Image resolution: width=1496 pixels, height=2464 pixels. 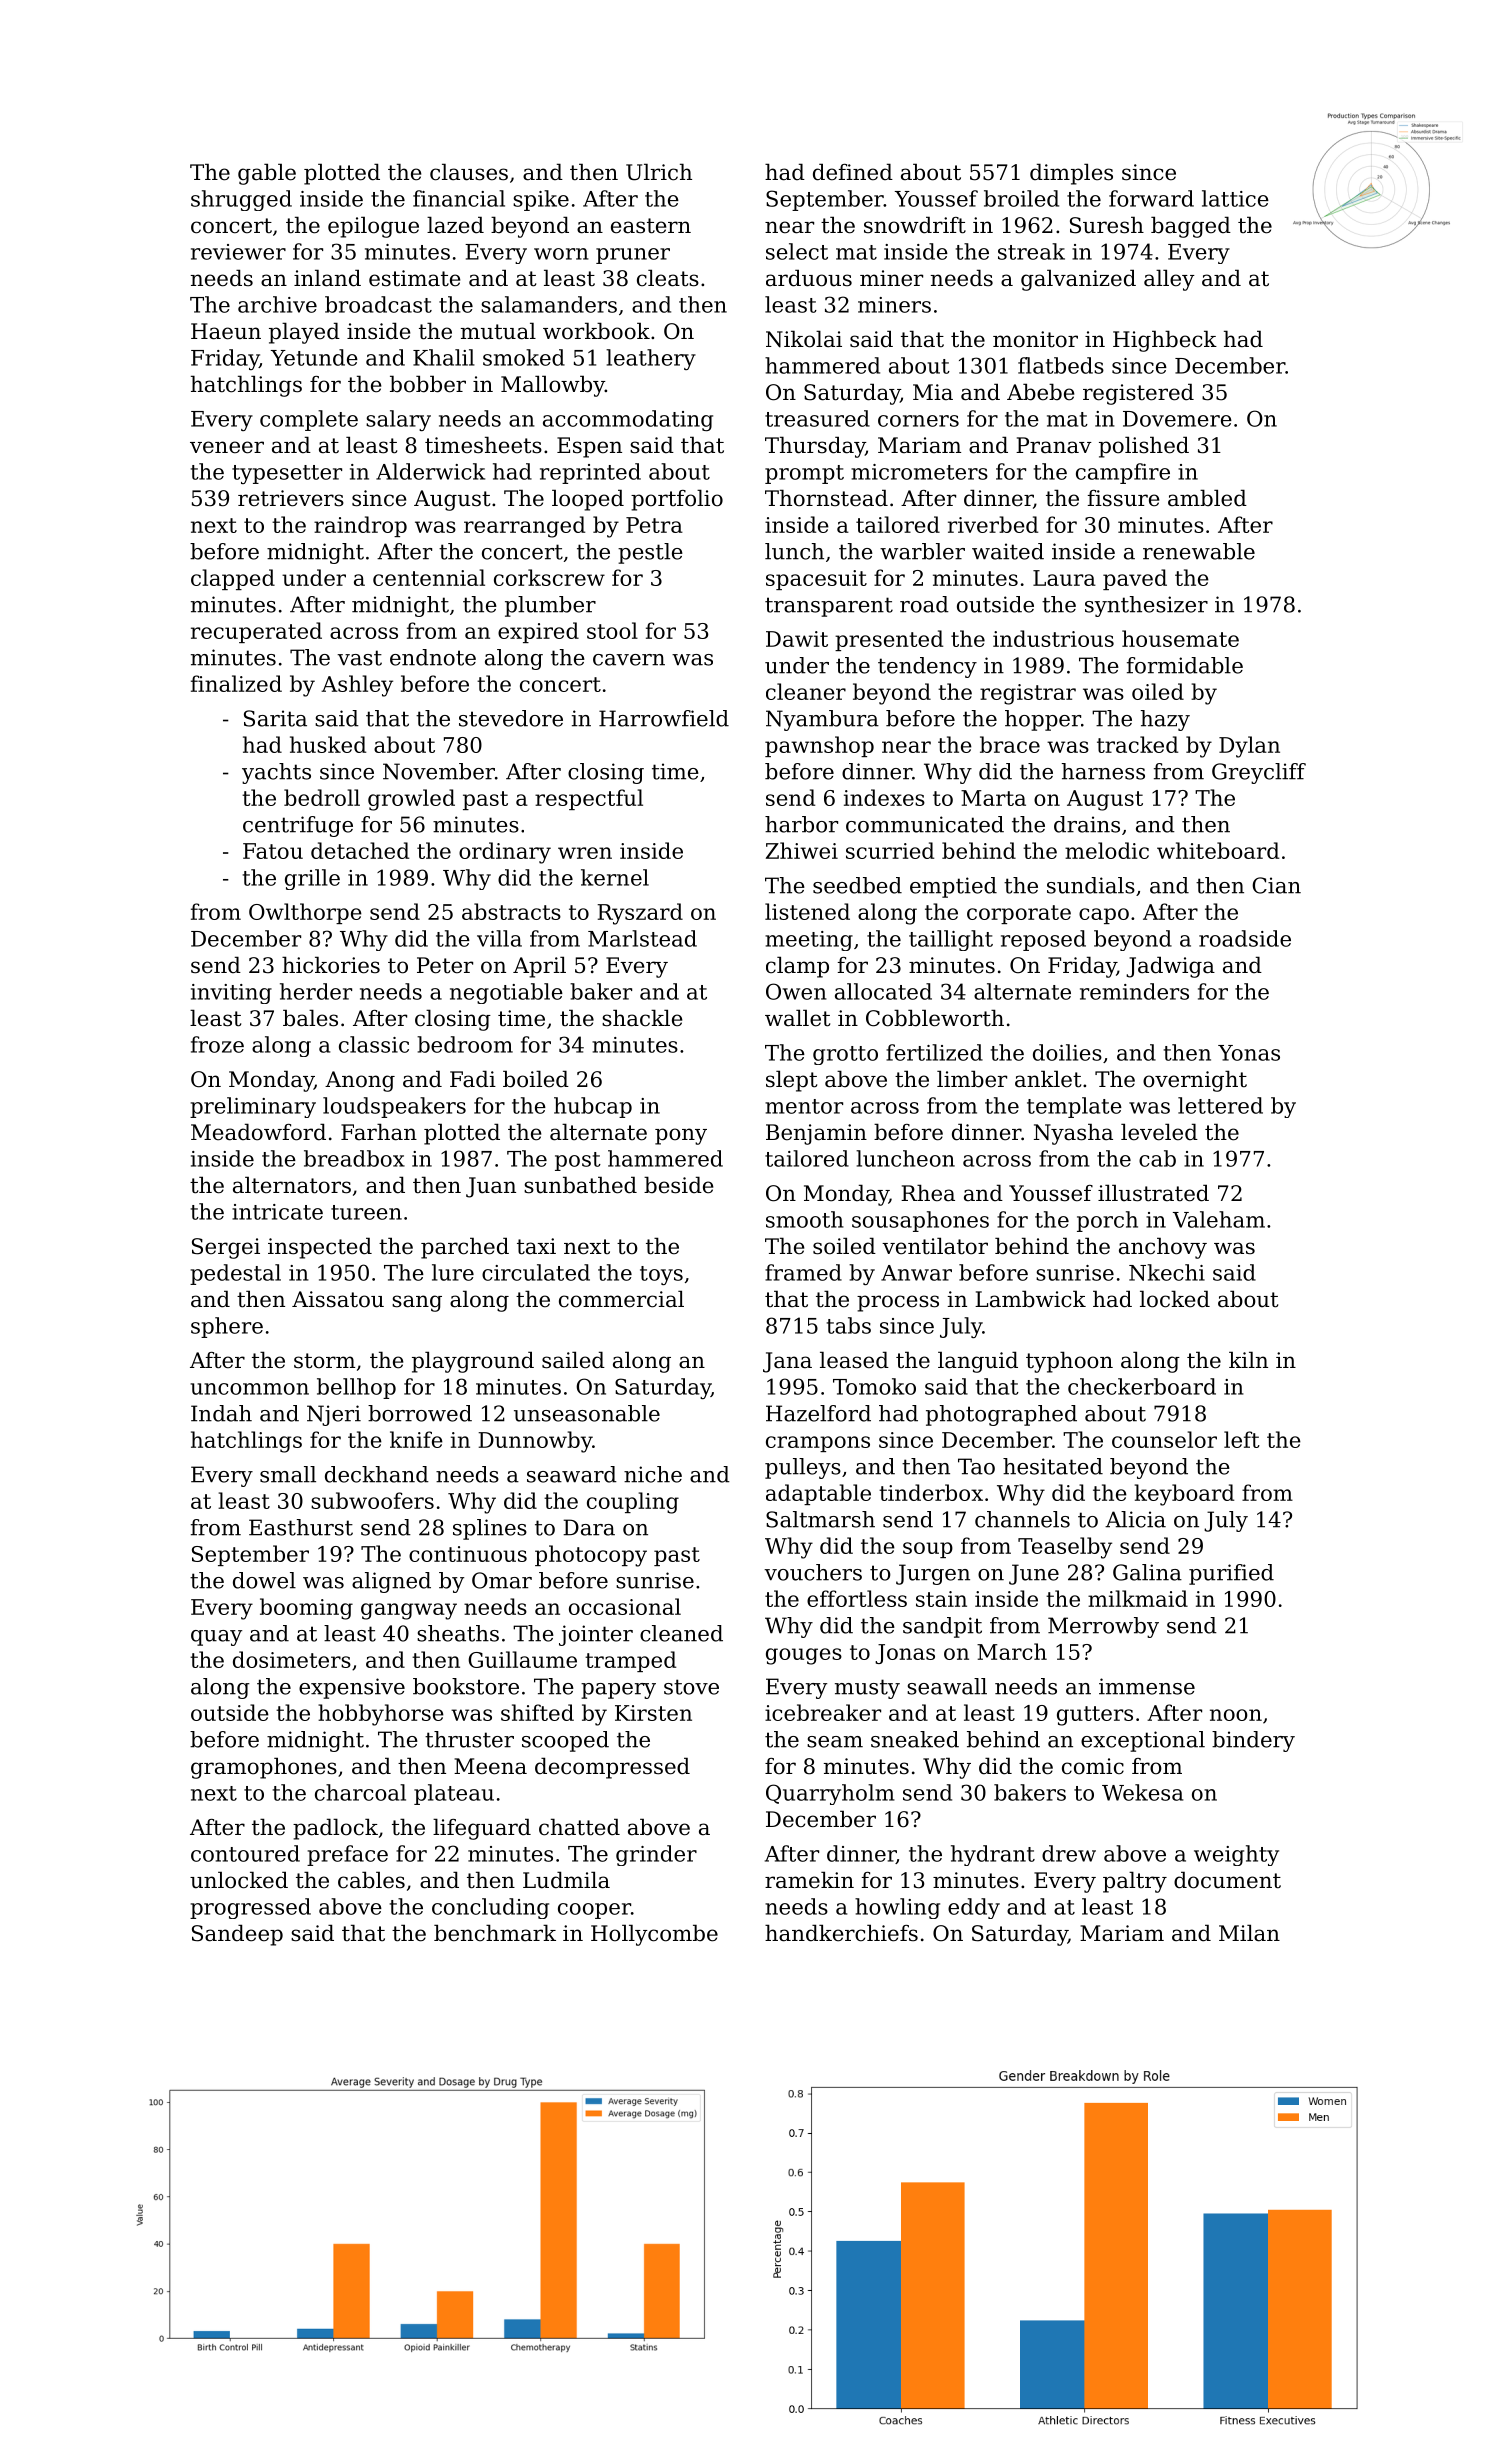 What do you see at coordinates (288, 1474) in the document?
I see `small` at bounding box center [288, 1474].
